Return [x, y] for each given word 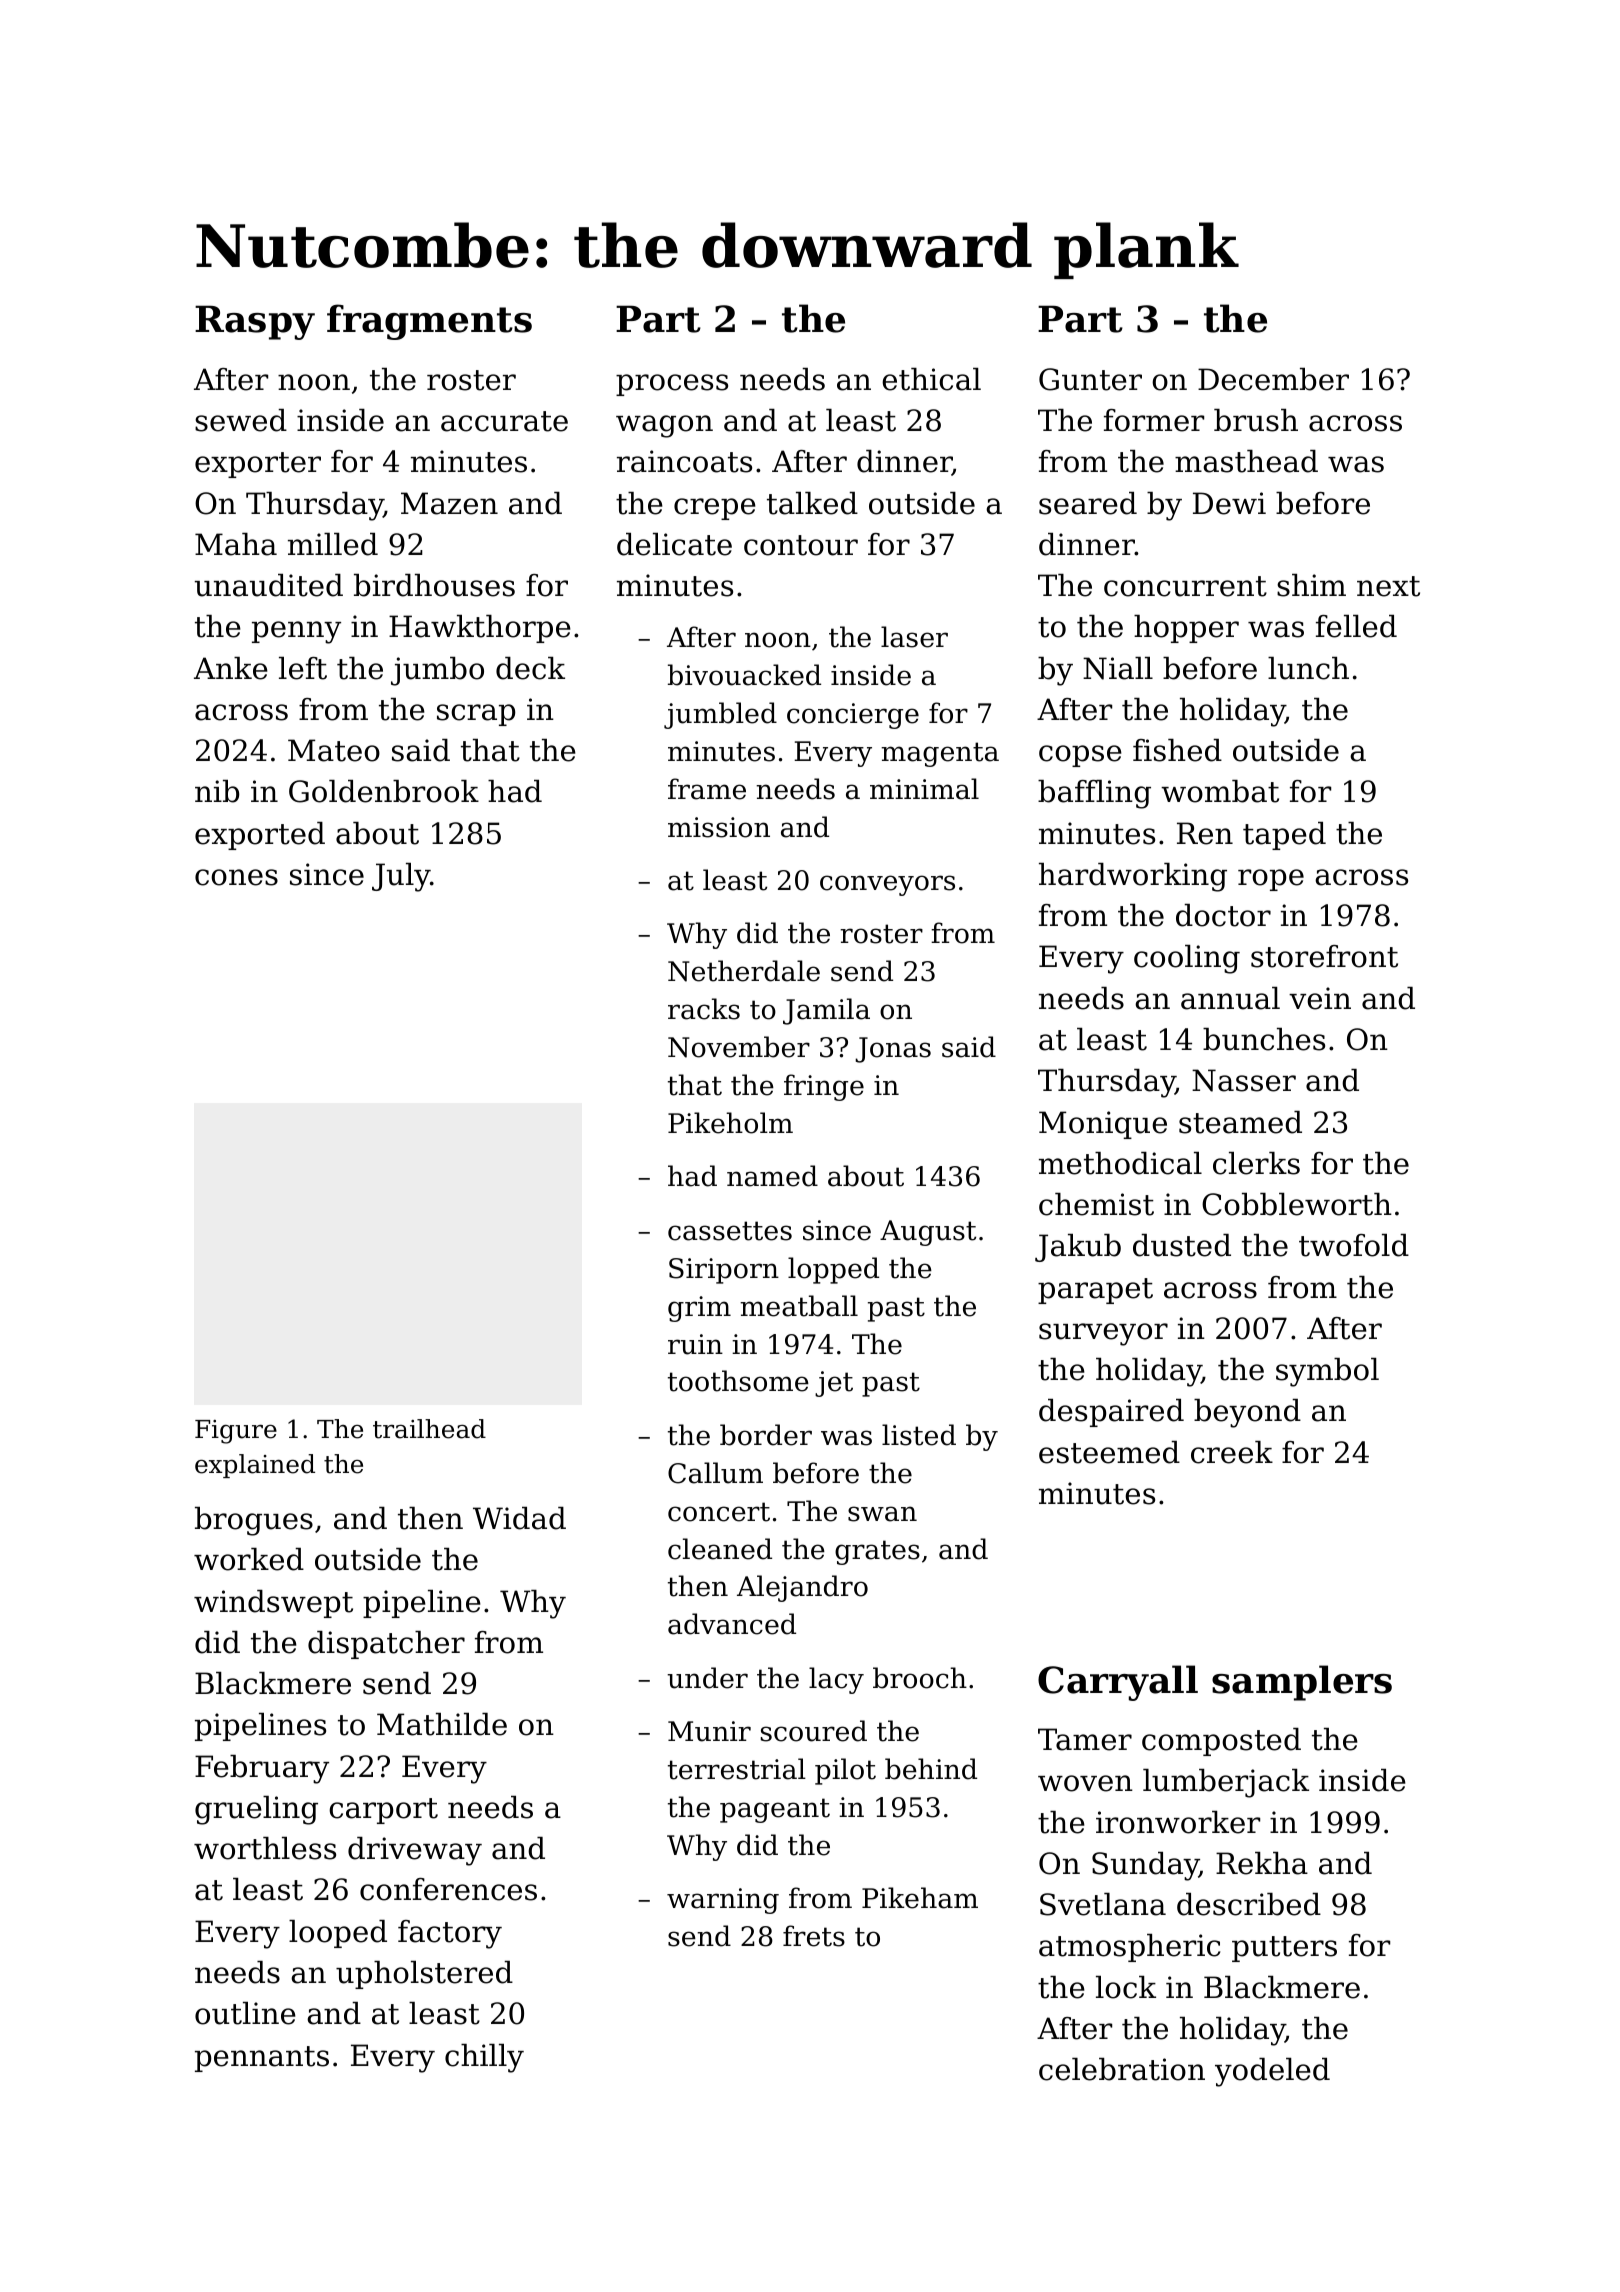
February [262, 1769]
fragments [429, 322]
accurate [504, 421]
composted [1221, 1742]
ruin [695, 1344]
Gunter [1090, 379]
